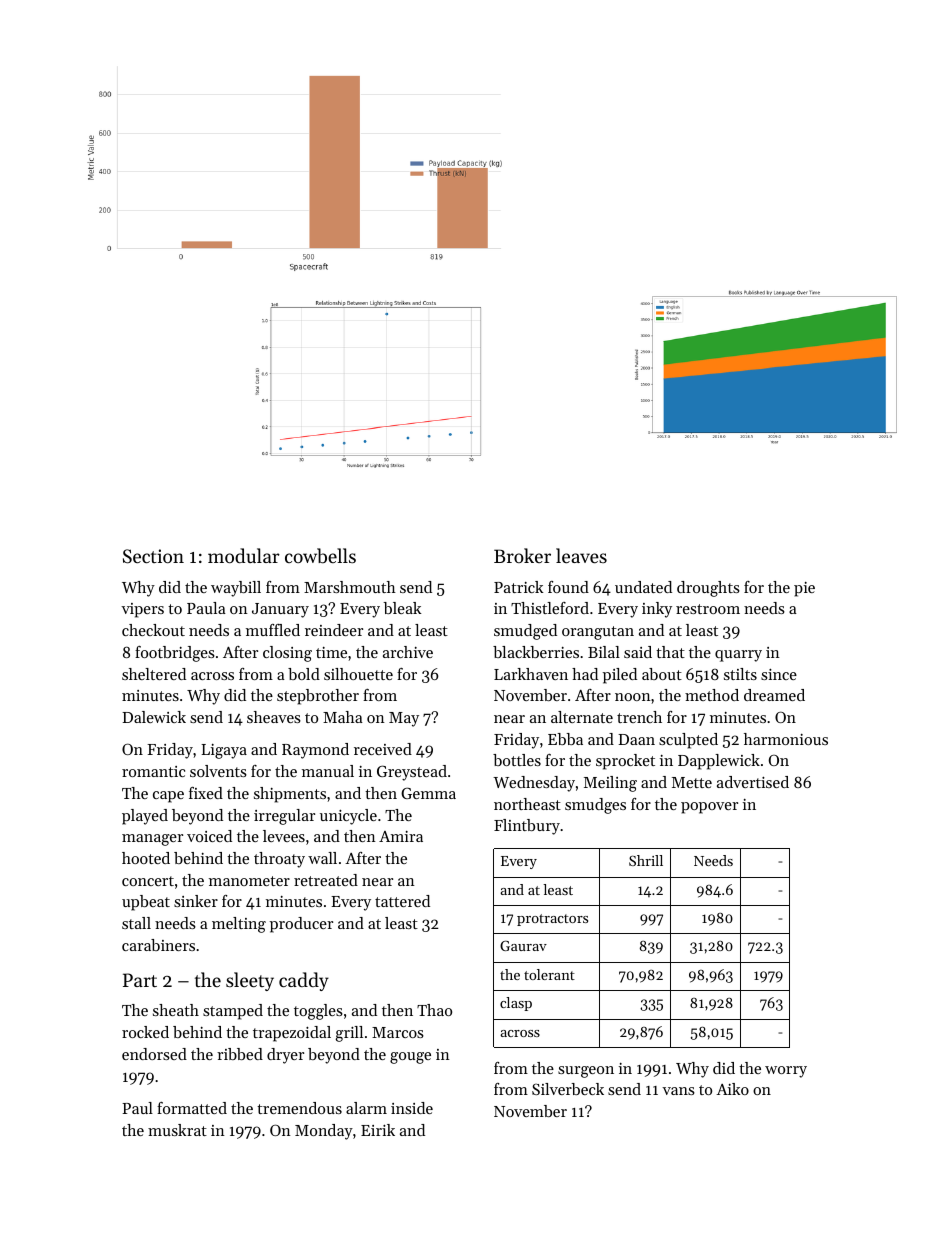 Image resolution: width=952 pixels, height=1233 pixels. What do you see at coordinates (522, 555) in the screenshot?
I see `Broker` at bounding box center [522, 555].
